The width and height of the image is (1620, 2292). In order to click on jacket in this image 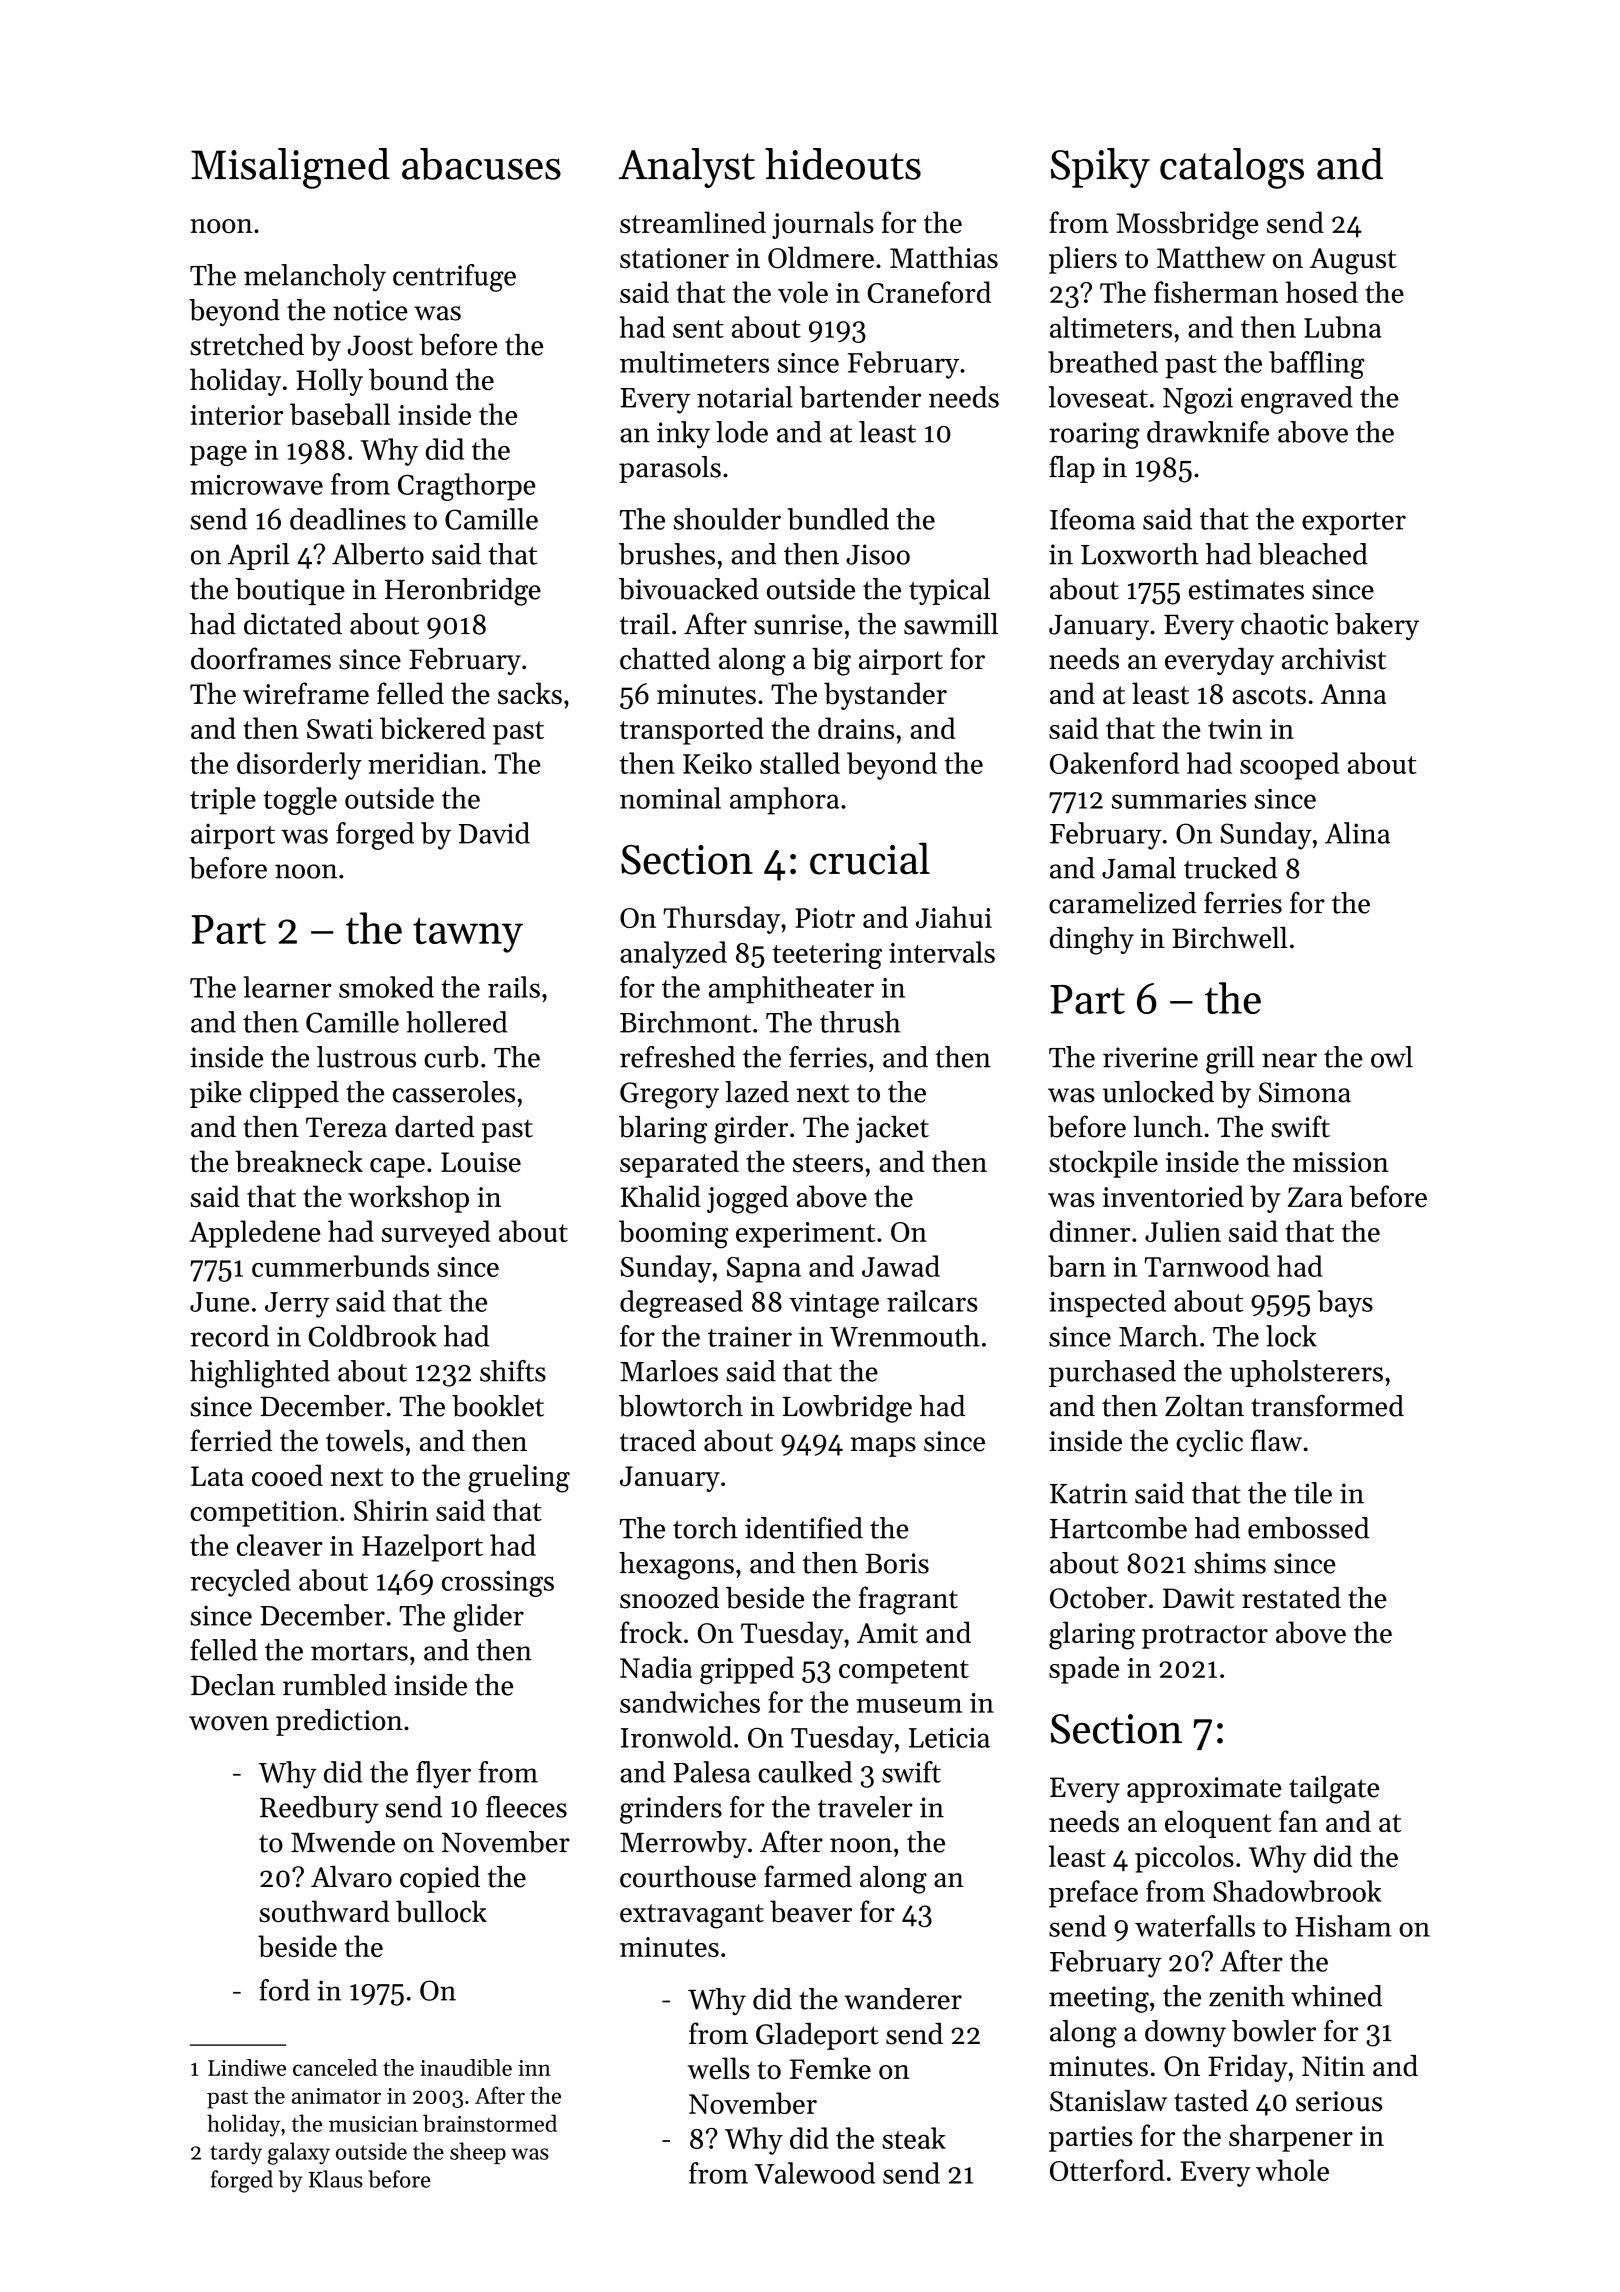, I will do `click(892, 1129)`.
